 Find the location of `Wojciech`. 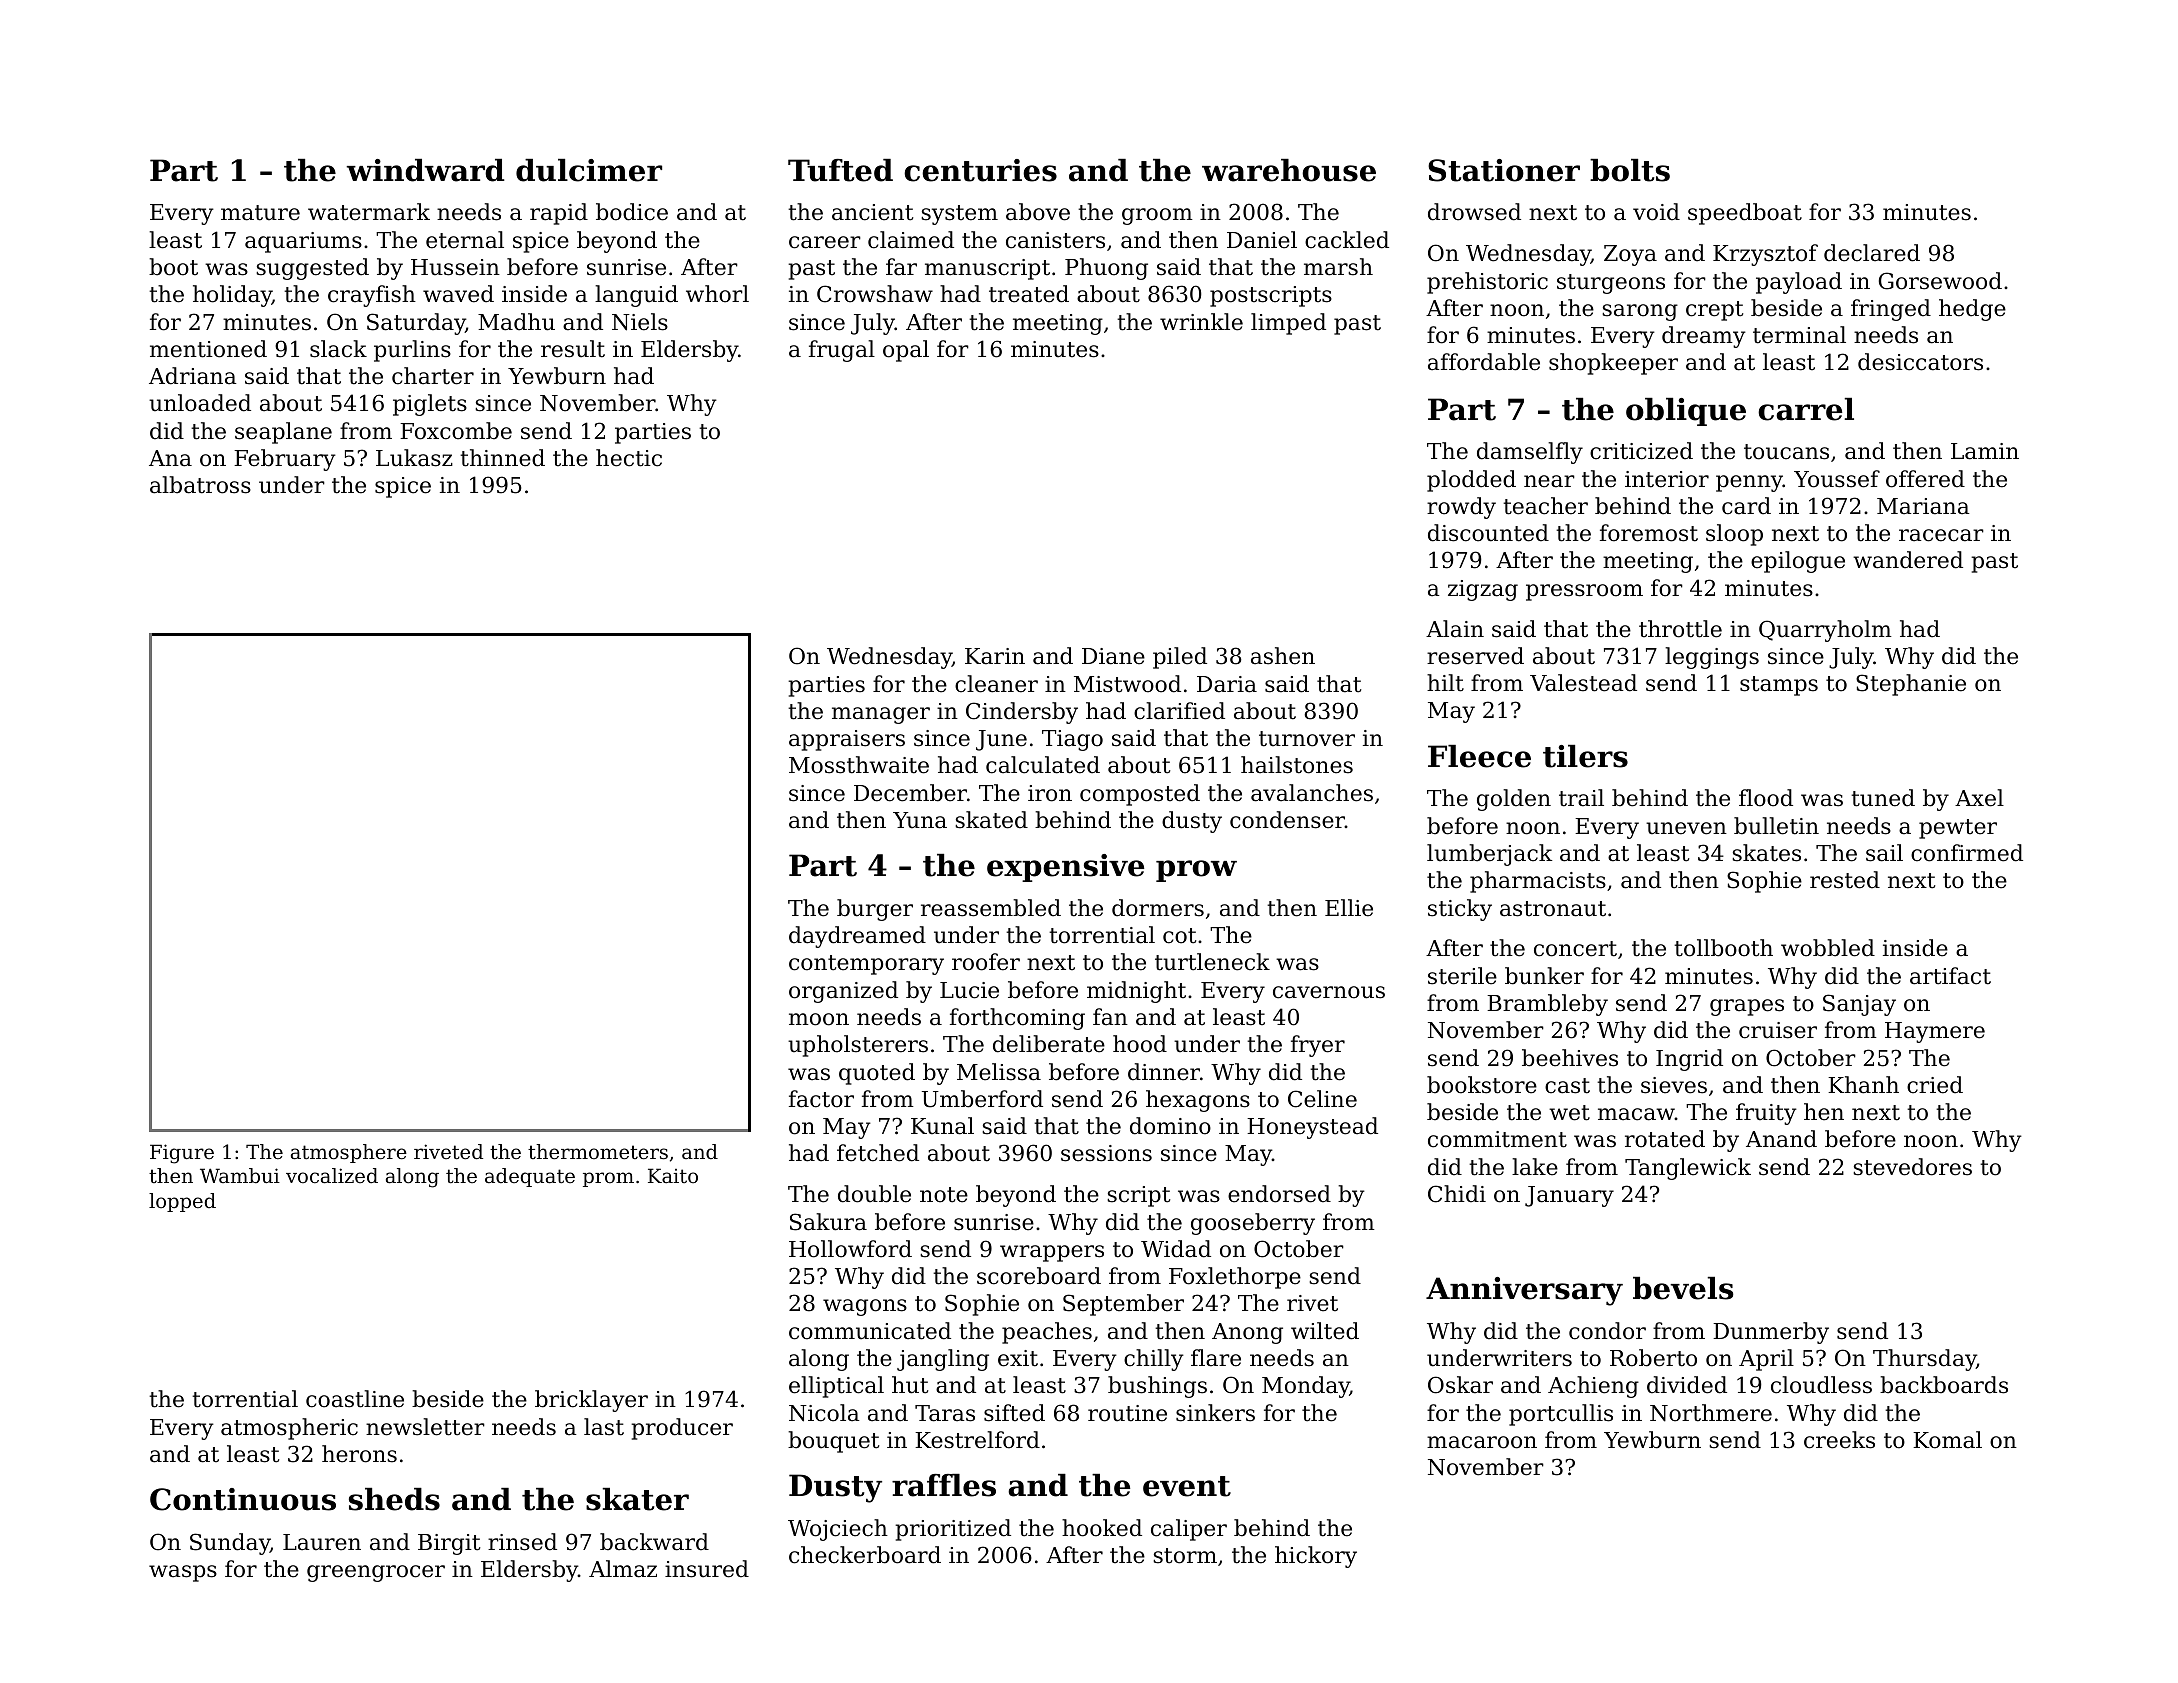

Wojciech is located at coordinates (838, 1530).
